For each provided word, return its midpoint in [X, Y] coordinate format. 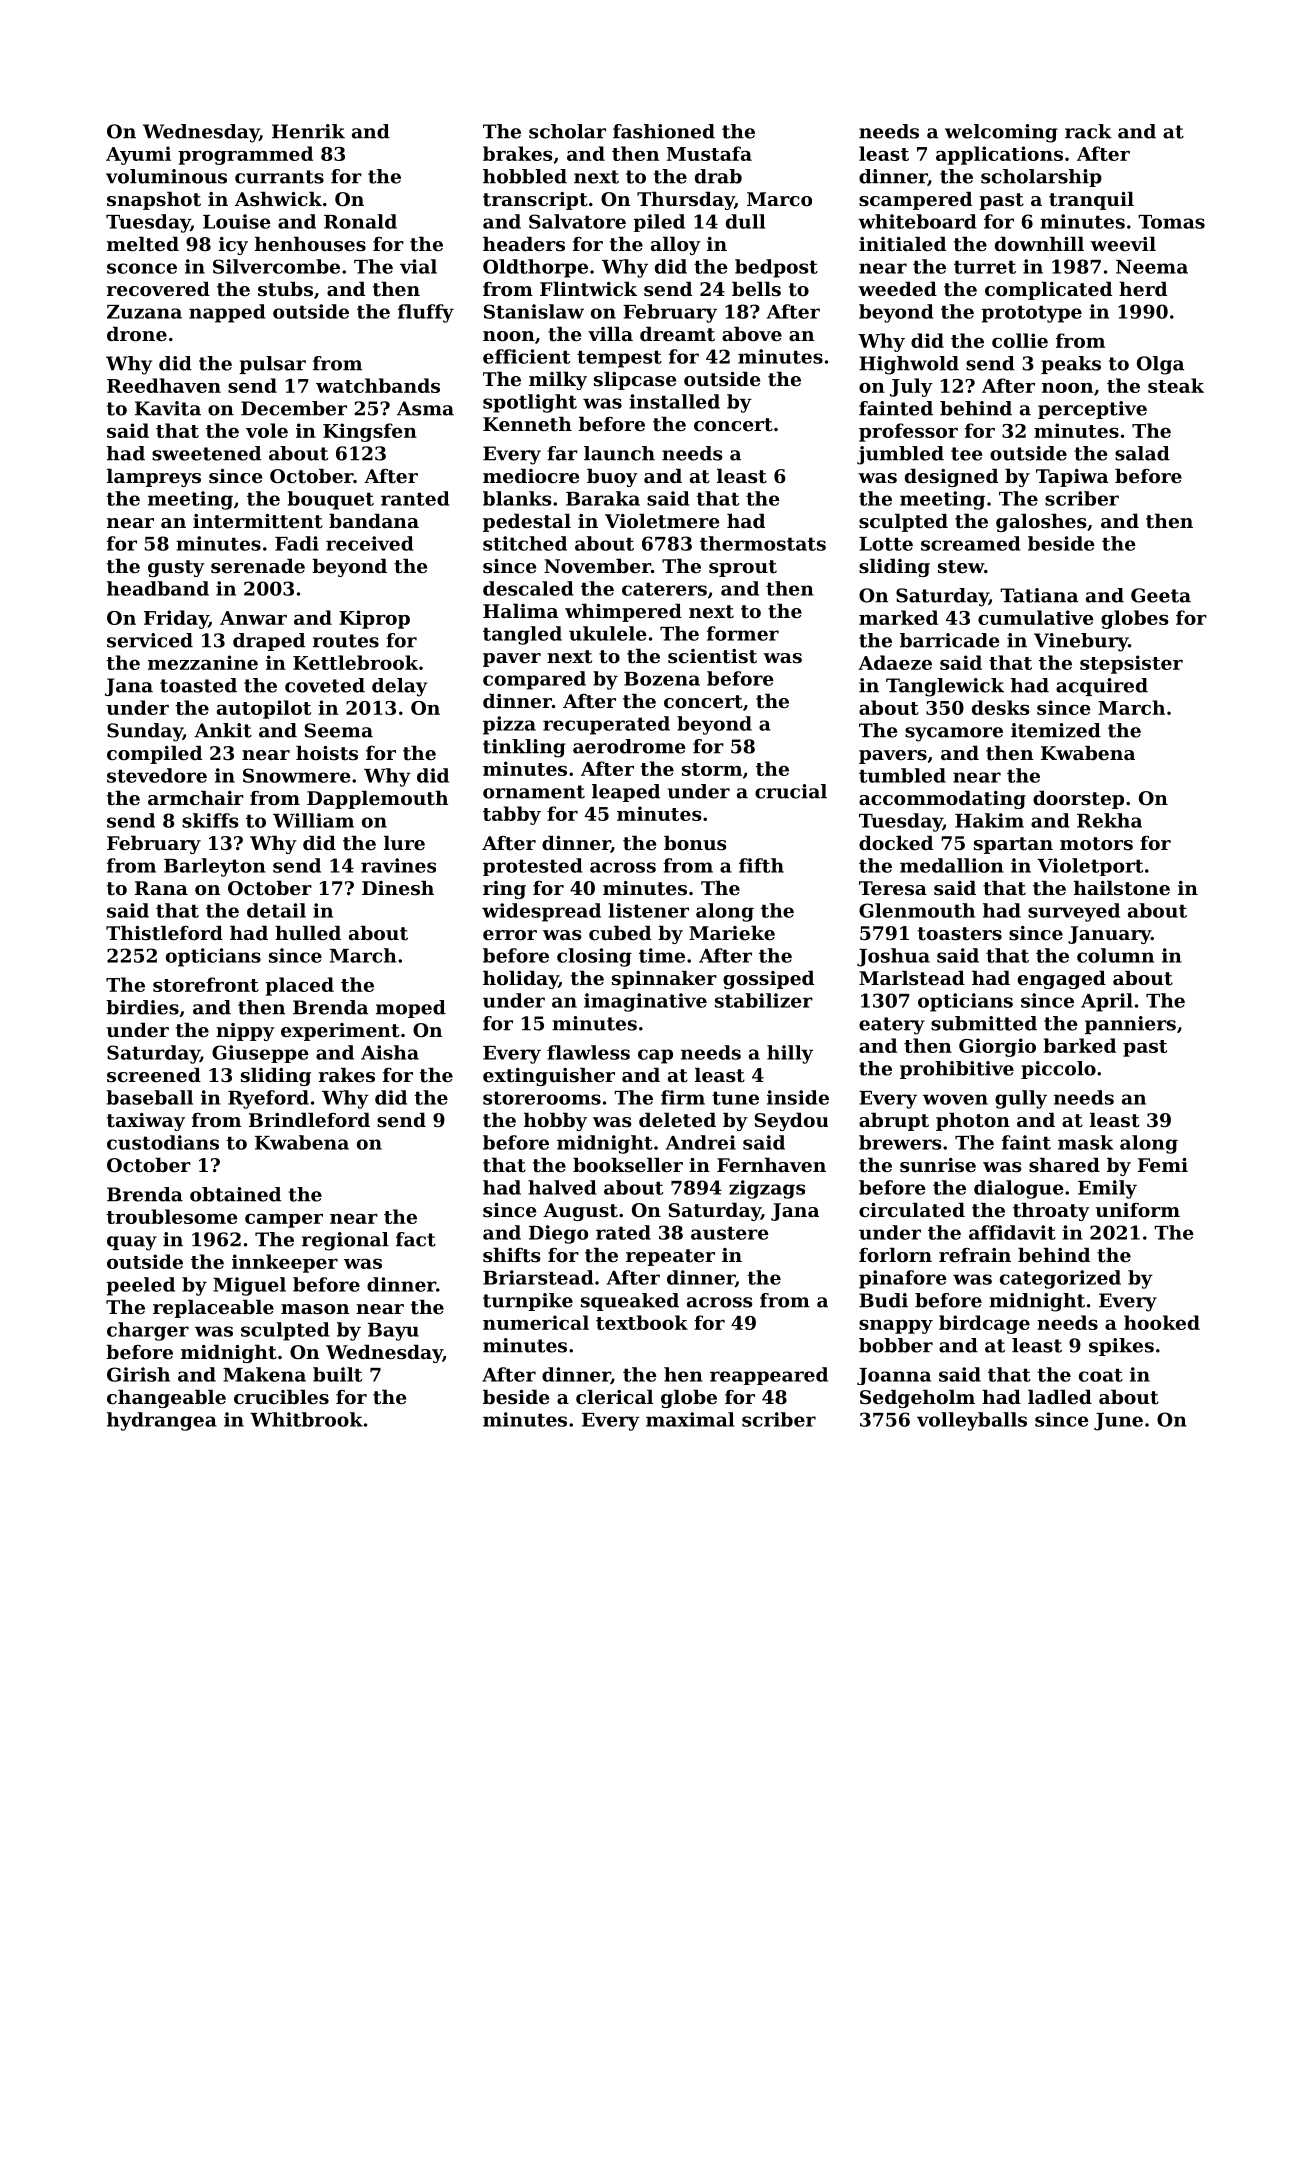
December [294, 408]
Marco [779, 199]
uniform [1138, 1210]
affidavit [1012, 1232]
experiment [340, 1032]
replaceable [213, 1308]
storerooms [542, 1098]
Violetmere [662, 521]
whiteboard [917, 221]
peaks [1071, 365]
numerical [536, 1322]
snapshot [154, 200]
